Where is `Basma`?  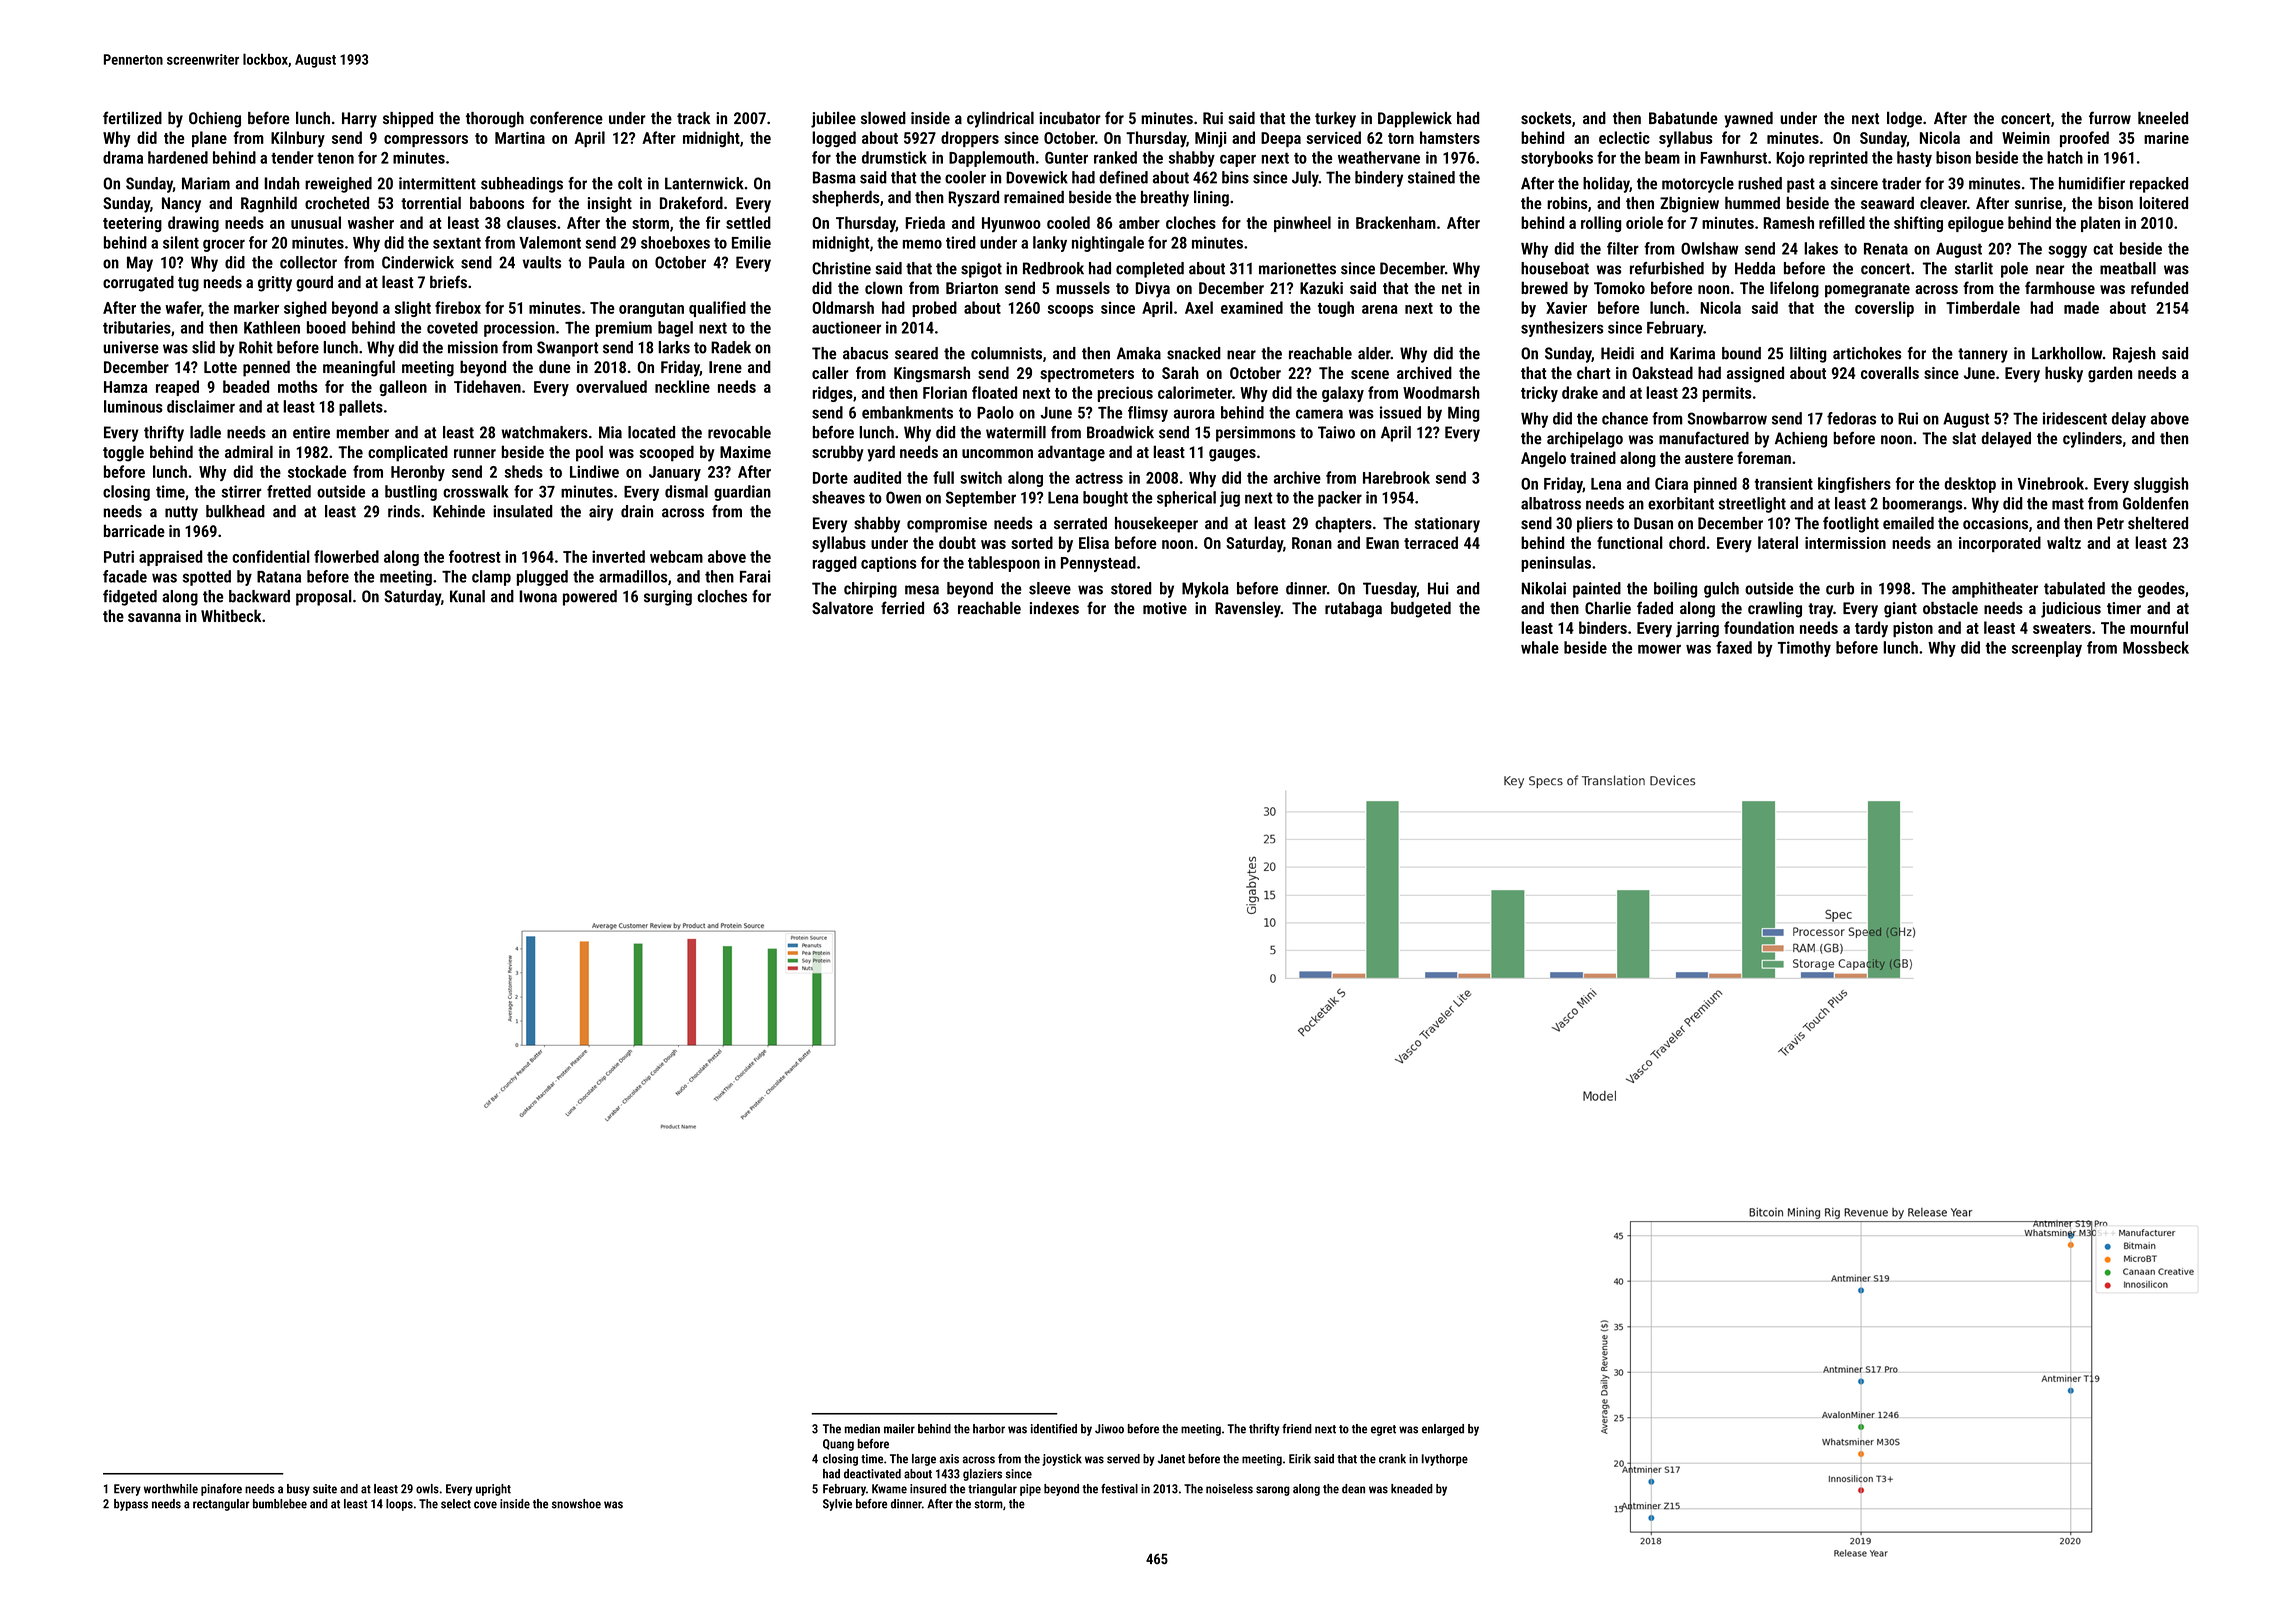
Basma is located at coordinates (834, 177).
